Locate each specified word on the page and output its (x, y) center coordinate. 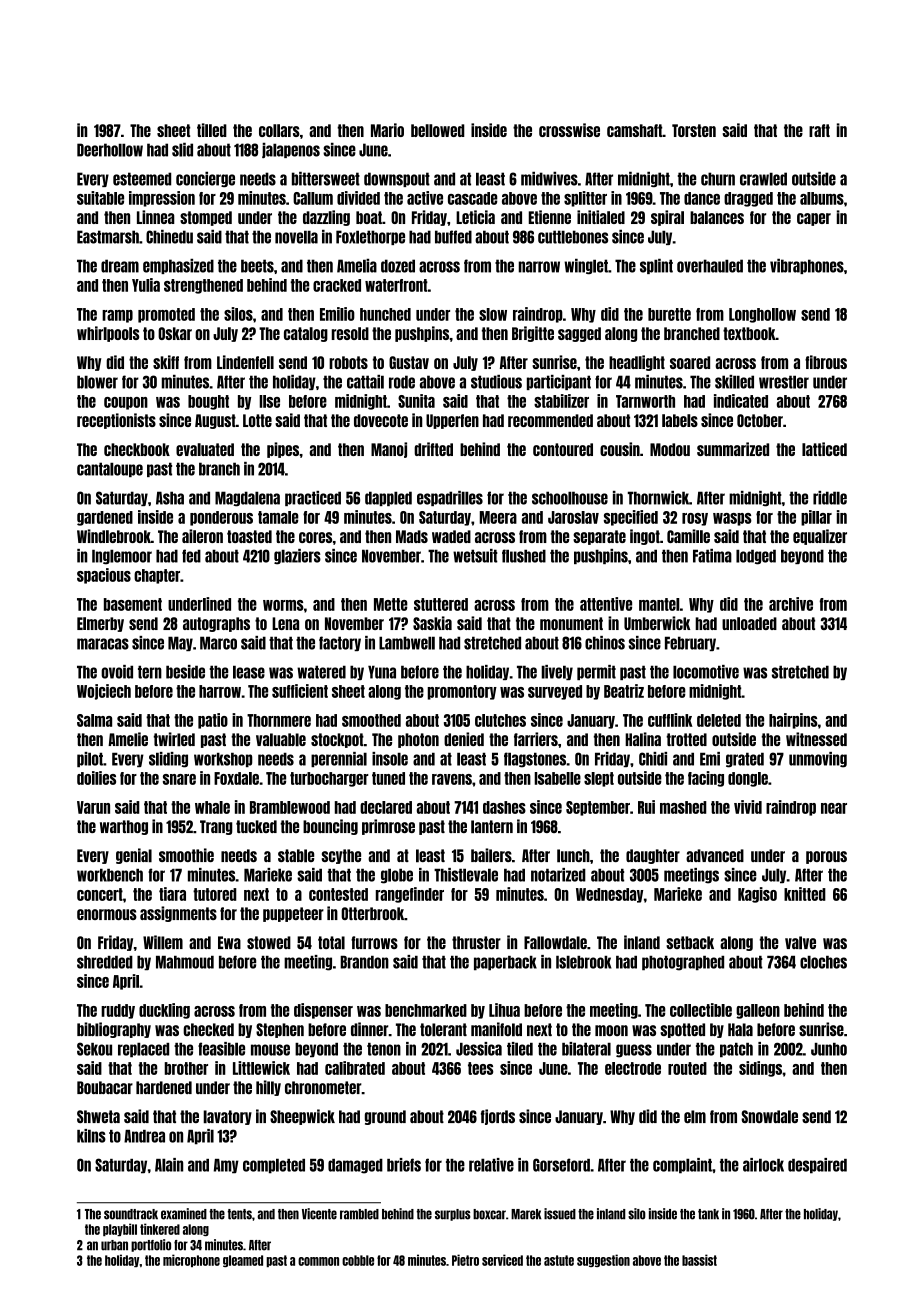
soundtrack (131, 1214)
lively (557, 672)
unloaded (749, 623)
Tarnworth (645, 401)
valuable (281, 740)
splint (656, 266)
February (690, 643)
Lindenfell (245, 362)
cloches (823, 962)
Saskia (432, 623)
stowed (269, 942)
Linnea (155, 217)
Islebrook (584, 962)
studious (496, 382)
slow (493, 314)
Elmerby (100, 624)
